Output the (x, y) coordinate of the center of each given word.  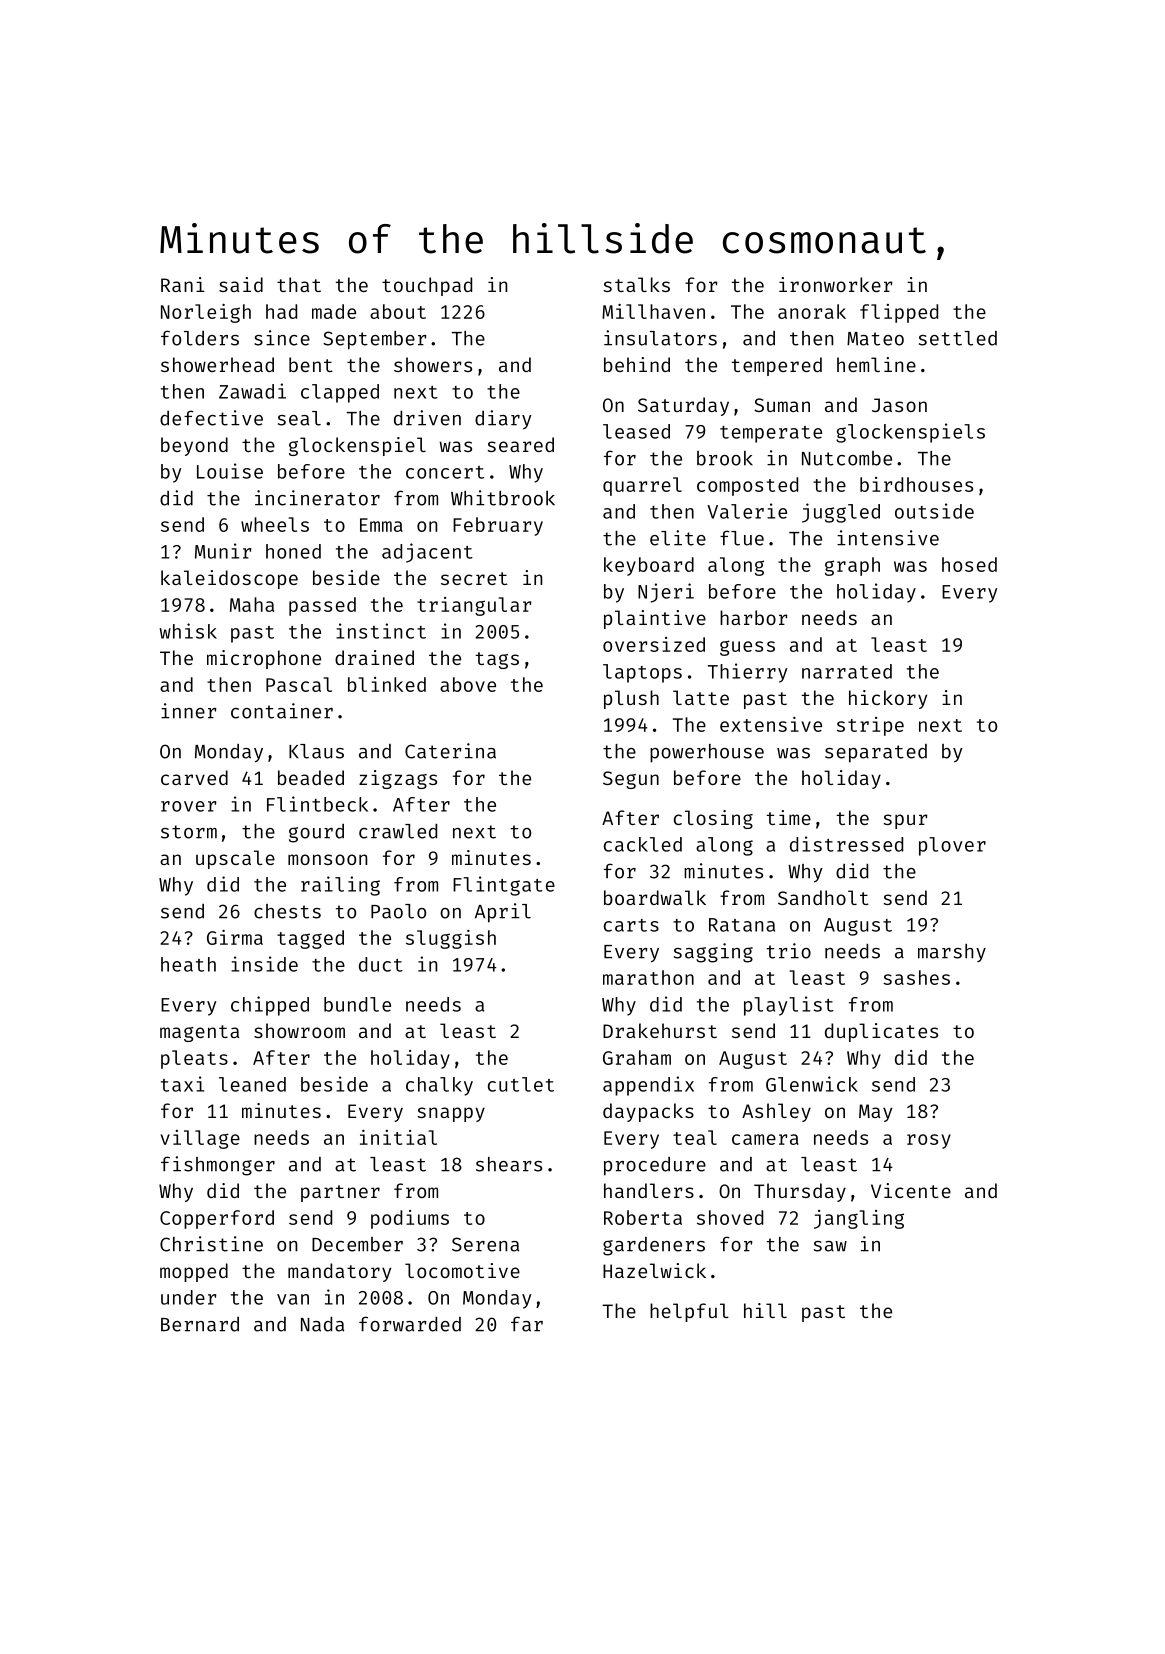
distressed (846, 844)
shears (509, 1164)
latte (701, 697)
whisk (188, 631)
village (200, 1139)
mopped (194, 1272)
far (527, 1324)
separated (876, 753)
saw (830, 1246)
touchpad (427, 286)
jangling (859, 1219)
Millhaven (653, 311)
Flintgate (504, 886)
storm (189, 832)
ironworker (835, 284)
